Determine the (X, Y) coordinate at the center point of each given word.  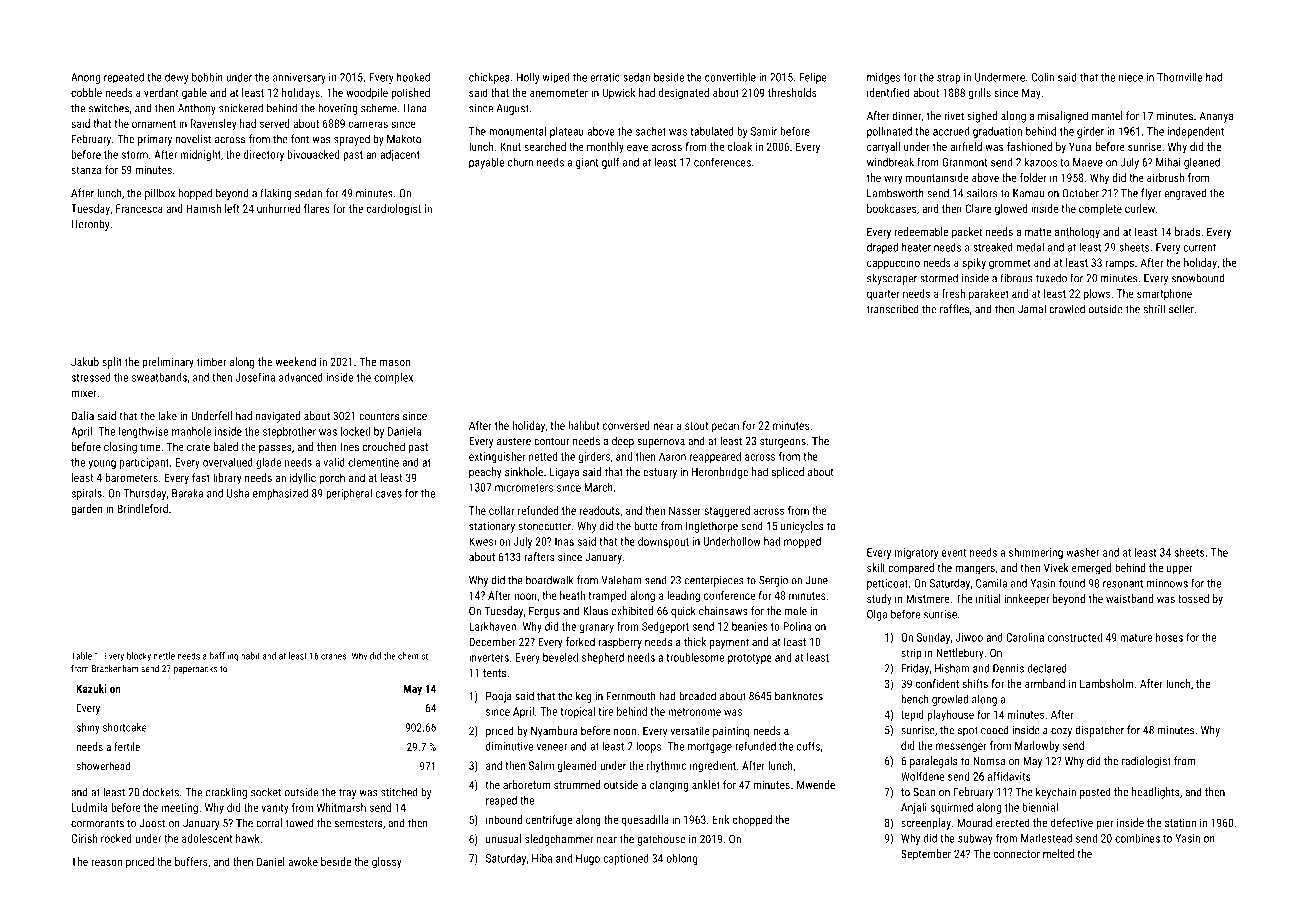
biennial (1040, 807)
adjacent (400, 155)
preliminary (168, 363)
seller (1181, 309)
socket (266, 792)
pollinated (889, 132)
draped (882, 248)
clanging (669, 786)
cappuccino (893, 264)
